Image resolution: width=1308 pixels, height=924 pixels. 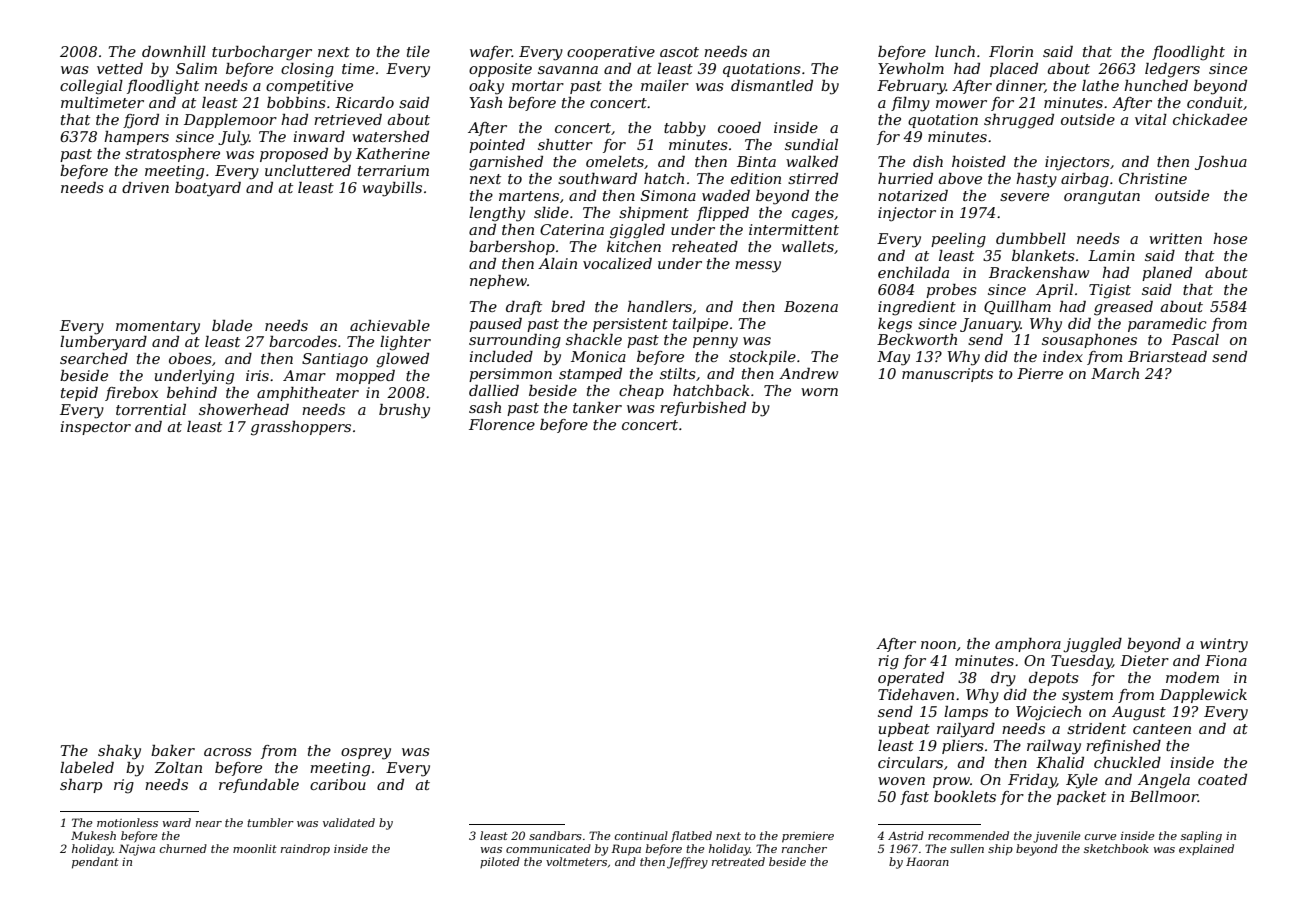 What do you see at coordinates (301, 428) in the screenshot?
I see `grasshoppers` at bounding box center [301, 428].
